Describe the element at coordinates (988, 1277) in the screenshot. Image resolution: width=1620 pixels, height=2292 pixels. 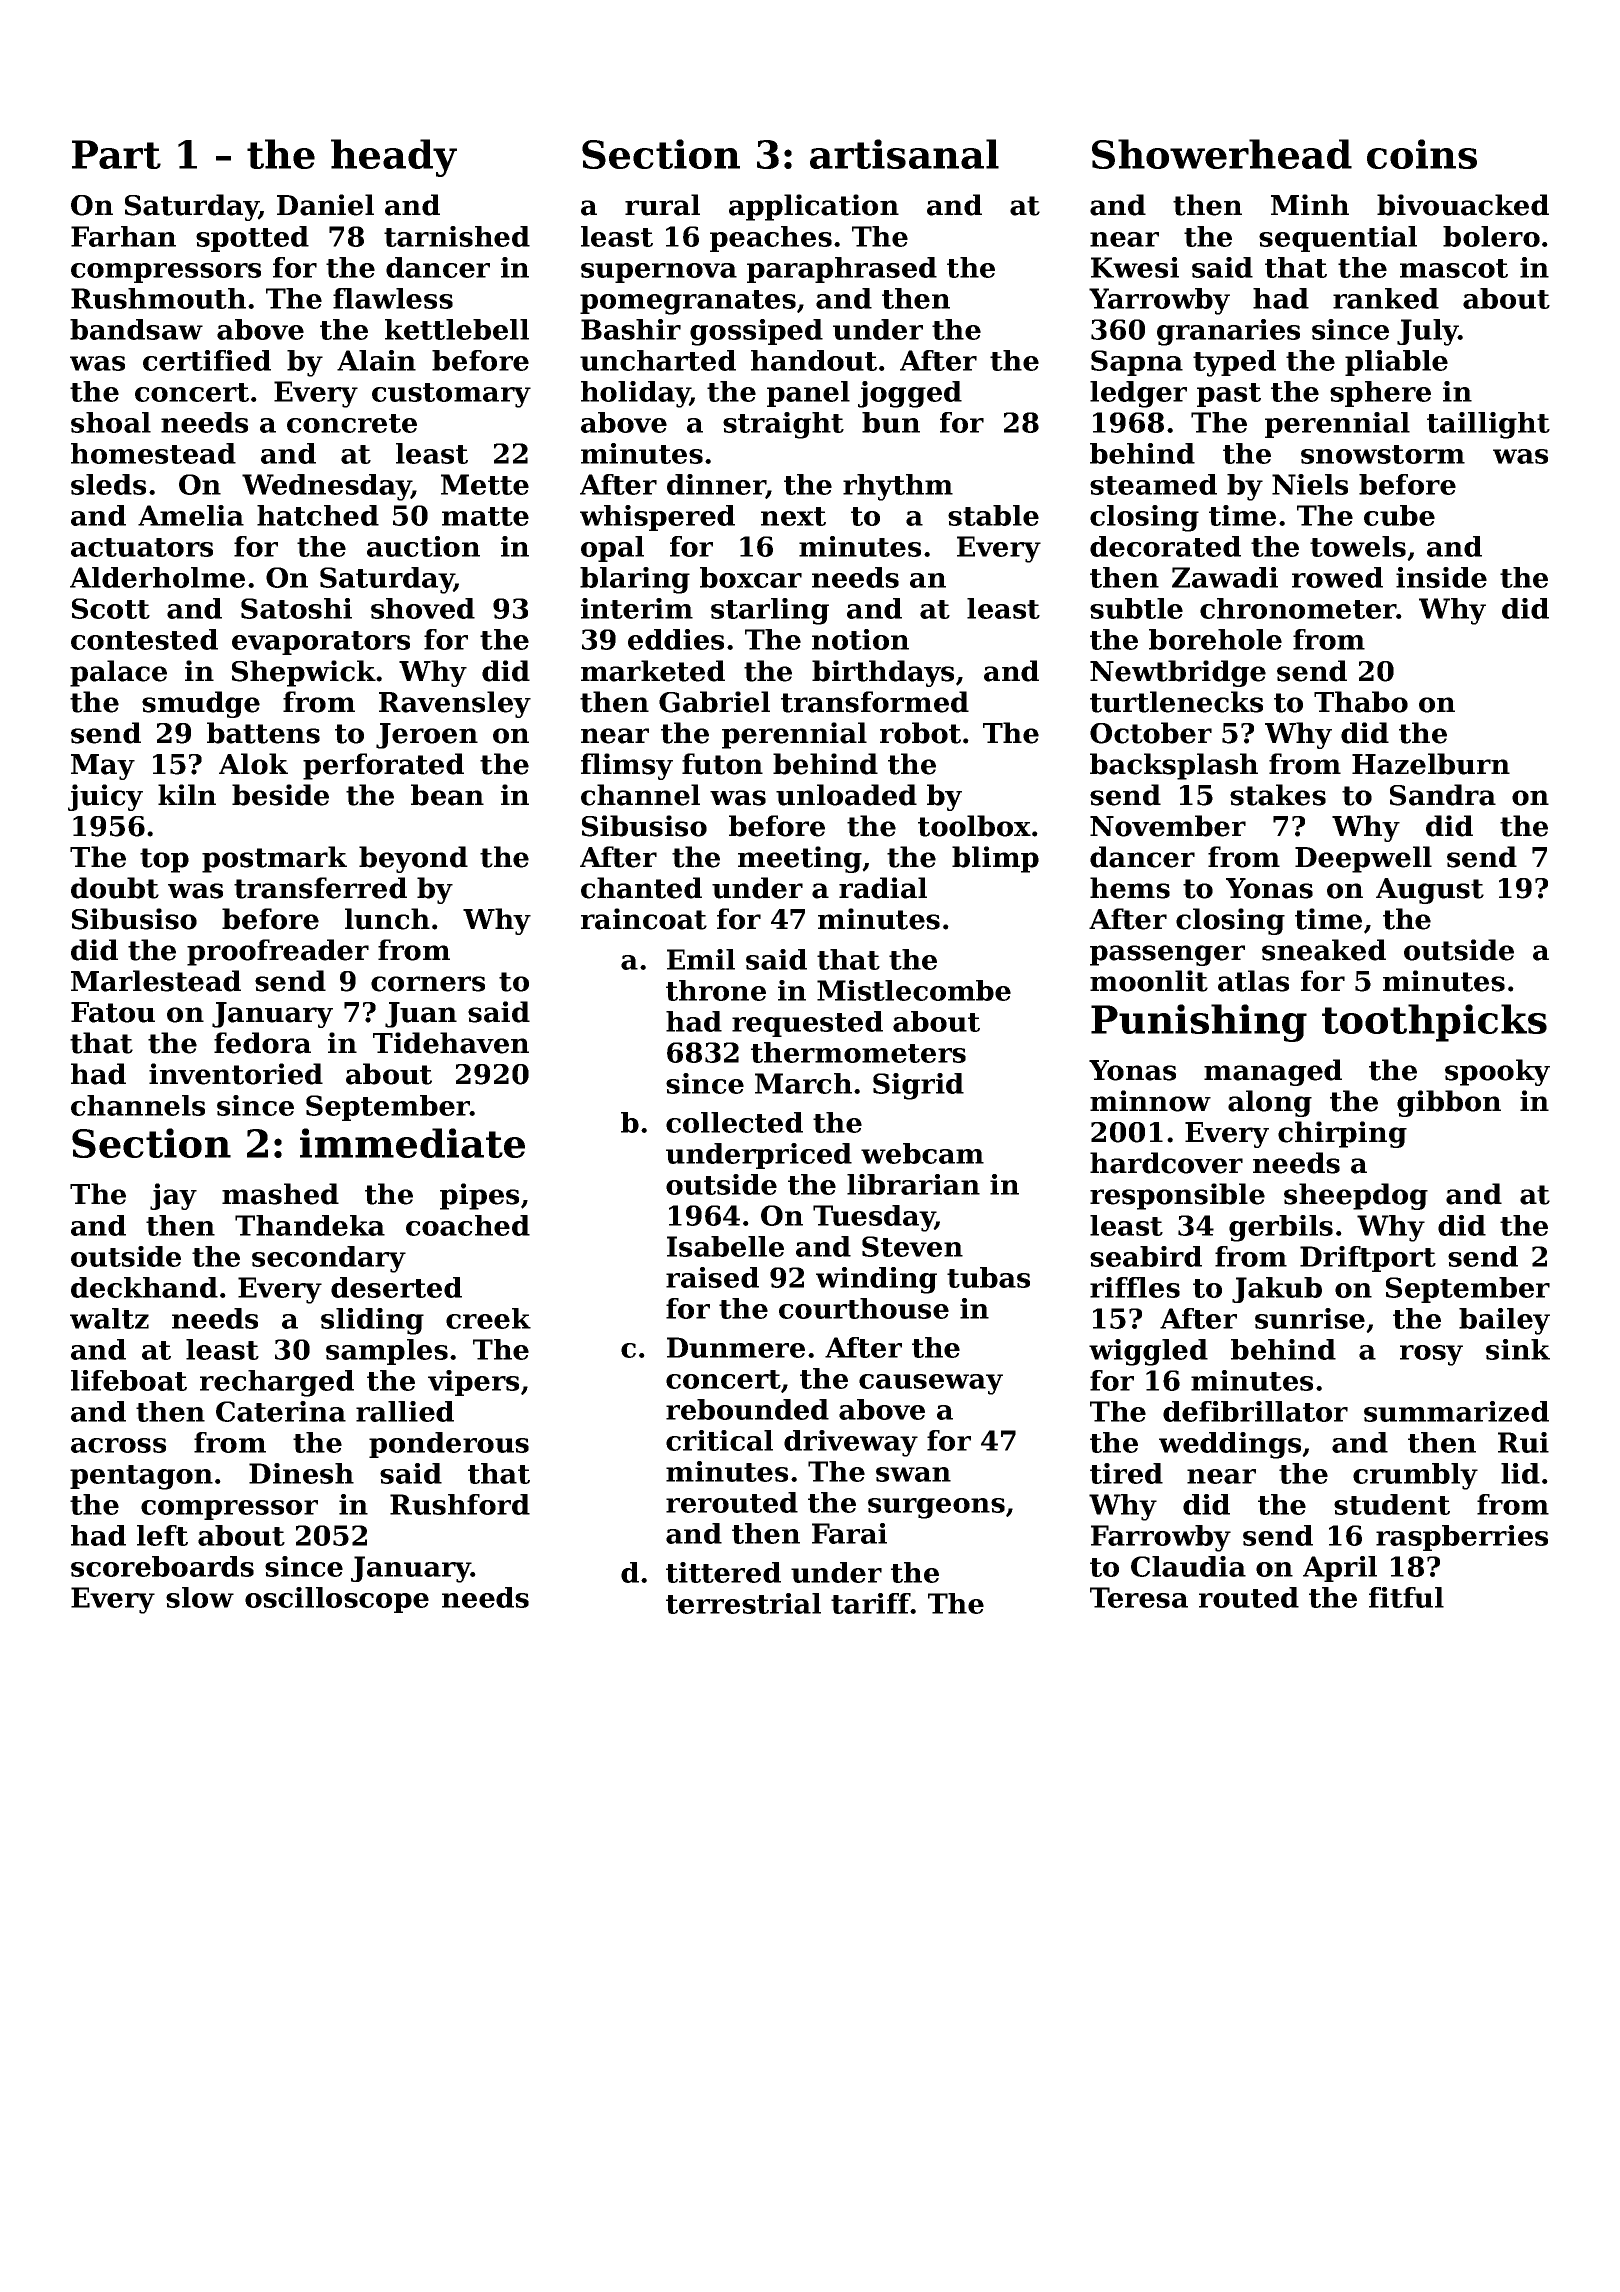
I see `tubas` at that location.
